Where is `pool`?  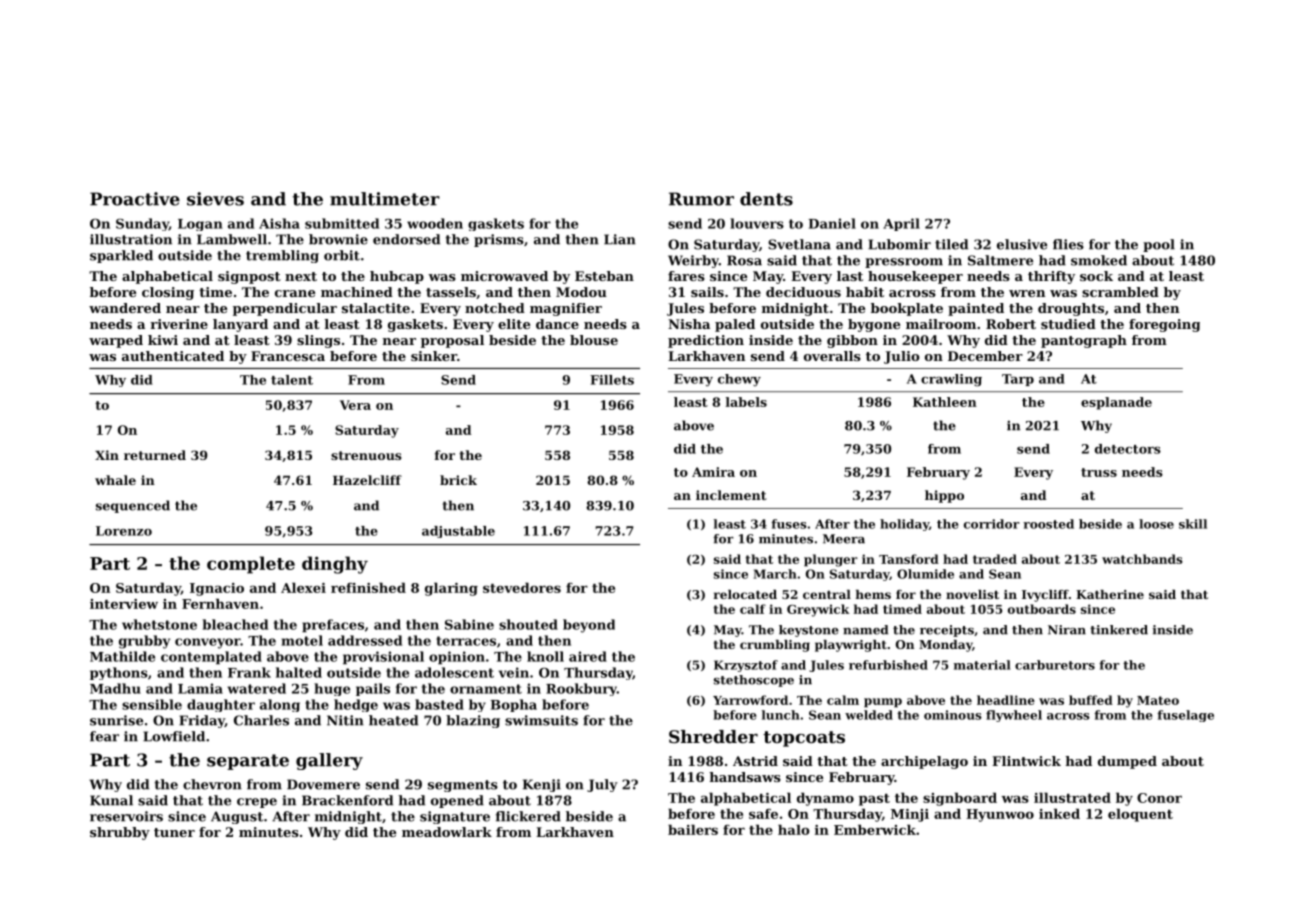
pool is located at coordinates (1159, 245).
